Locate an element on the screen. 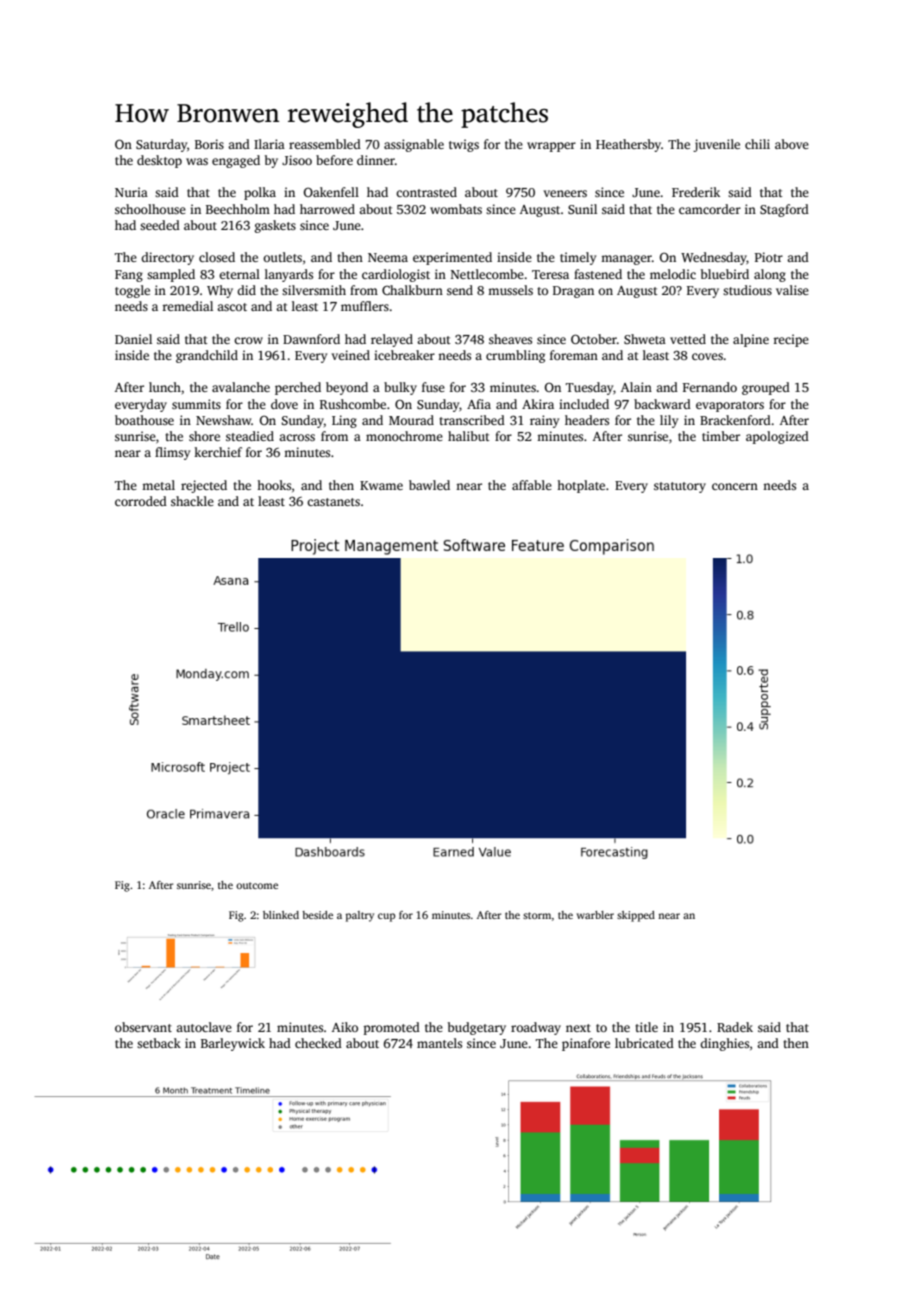 The width and height of the screenshot is (924, 1308). Ilaria is located at coordinates (269, 144).
